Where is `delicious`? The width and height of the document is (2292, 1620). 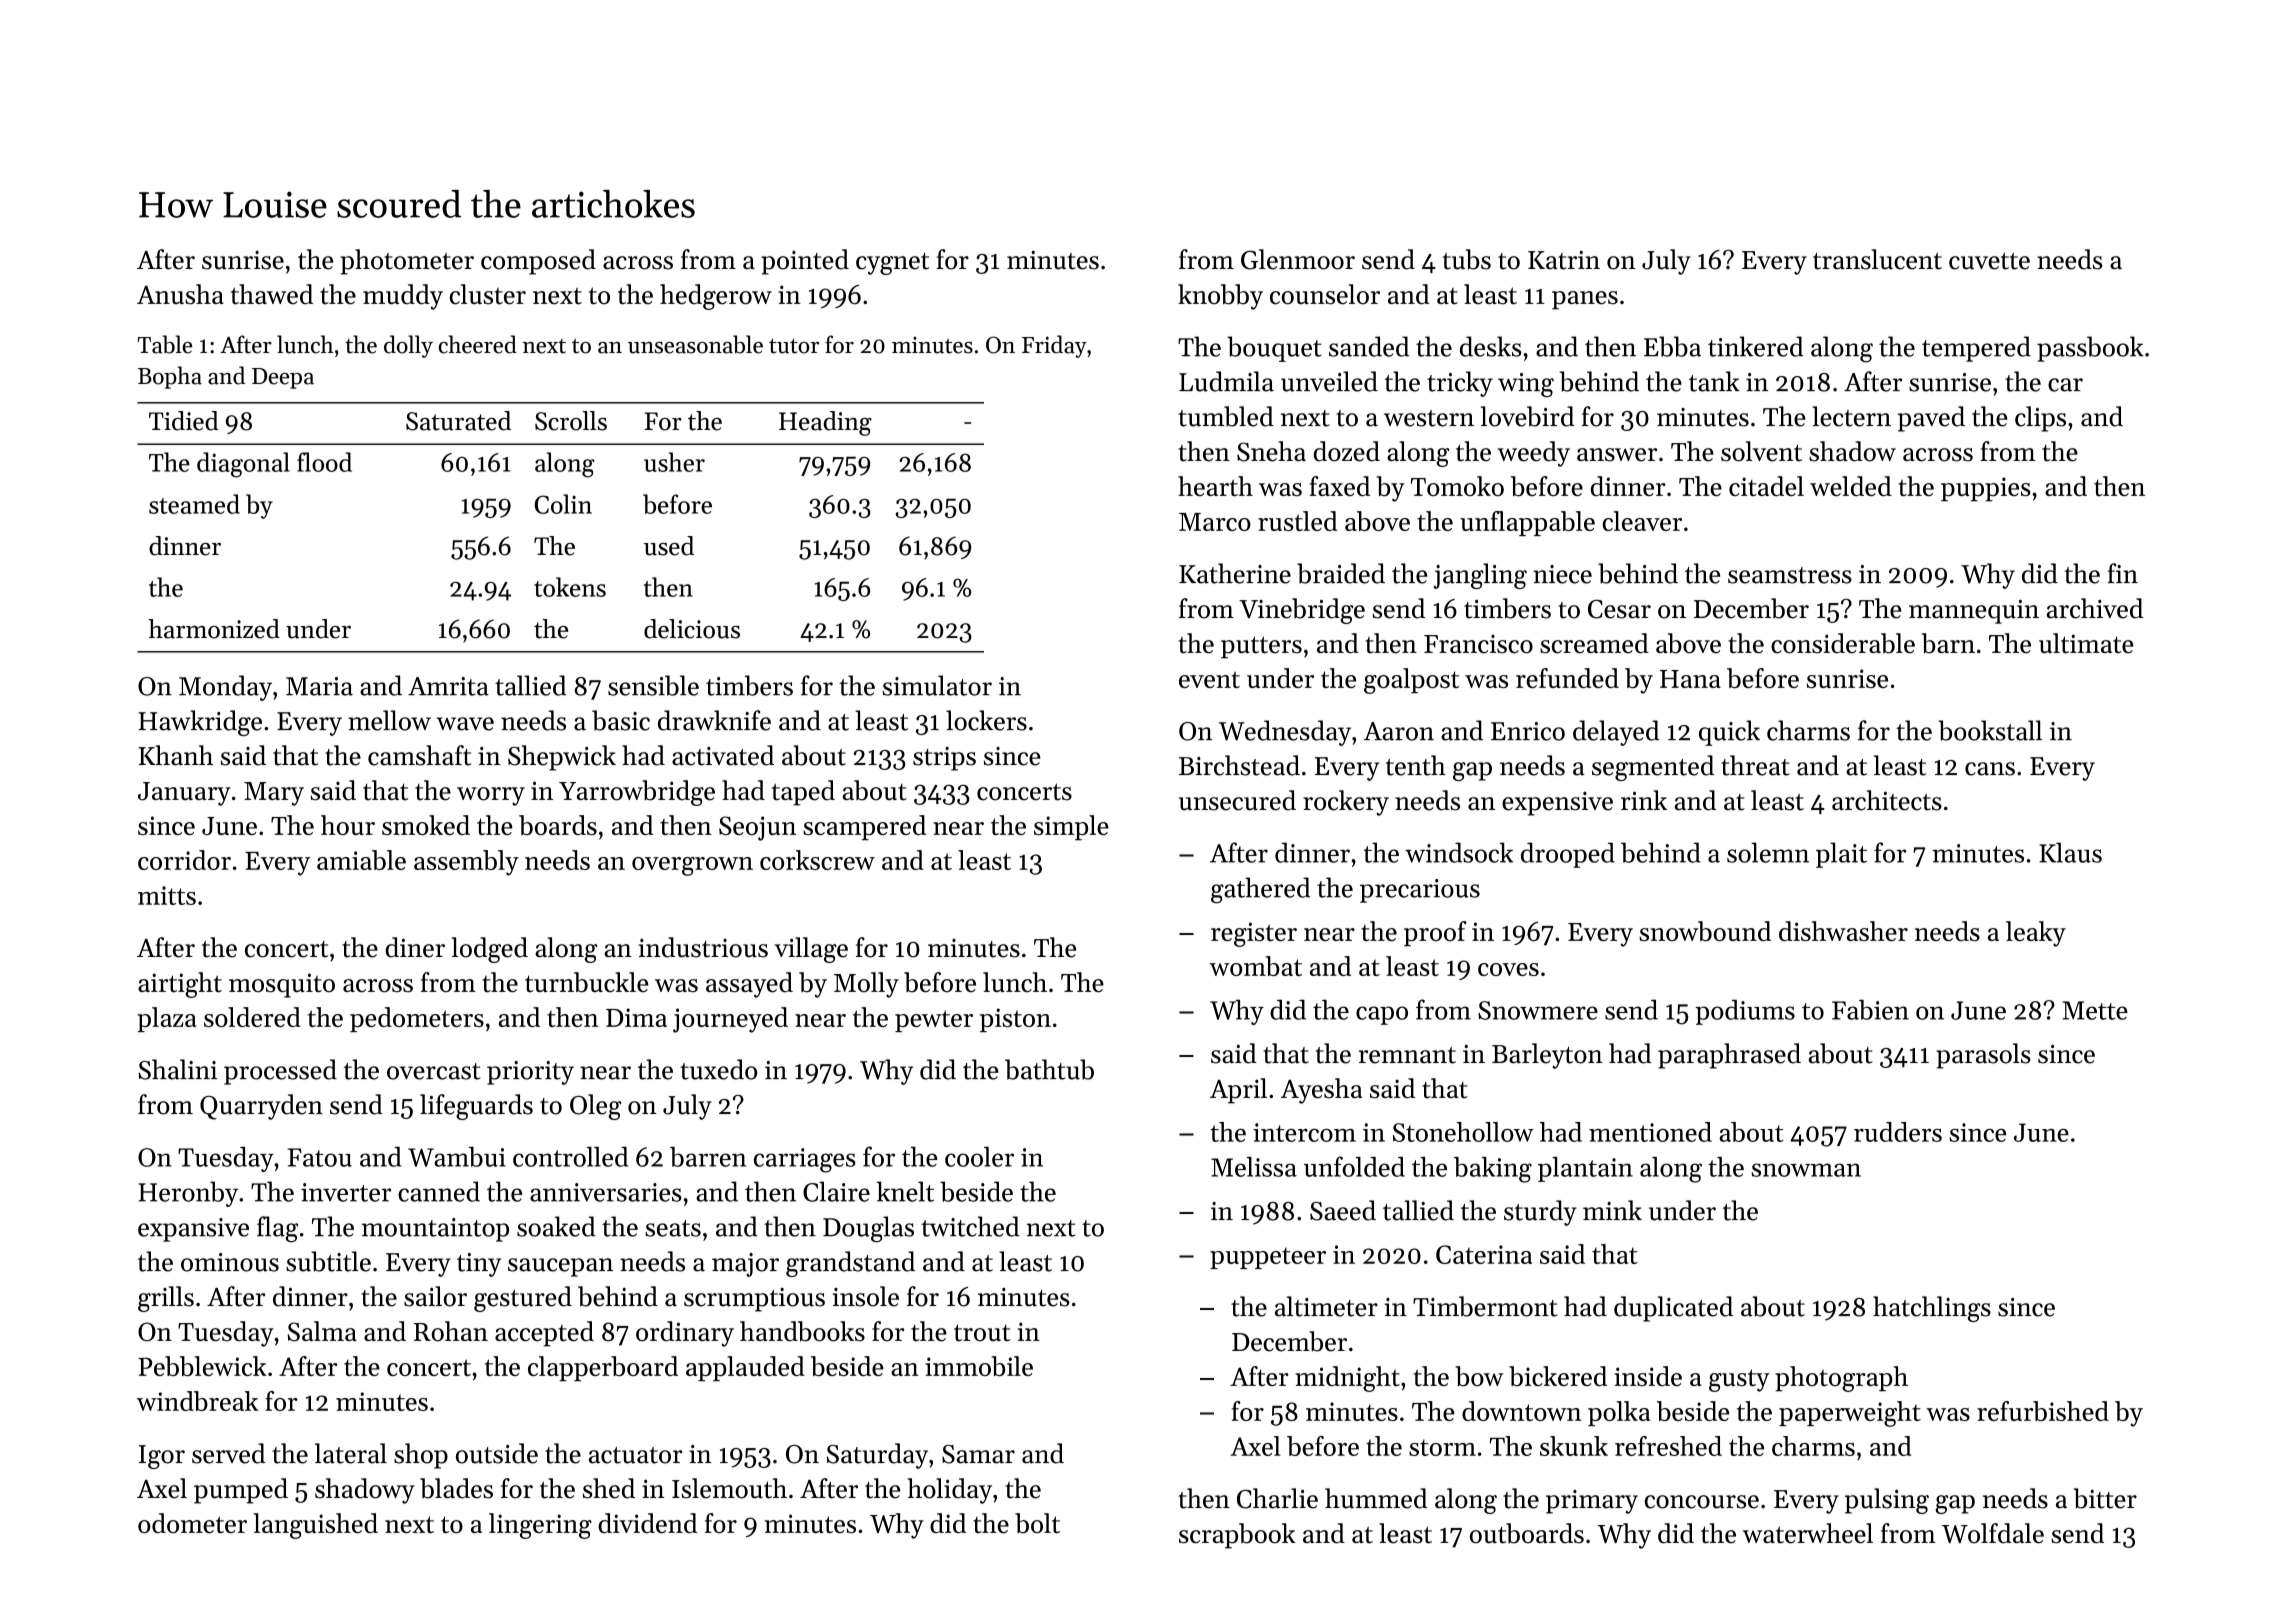
delicious is located at coordinates (692, 629).
